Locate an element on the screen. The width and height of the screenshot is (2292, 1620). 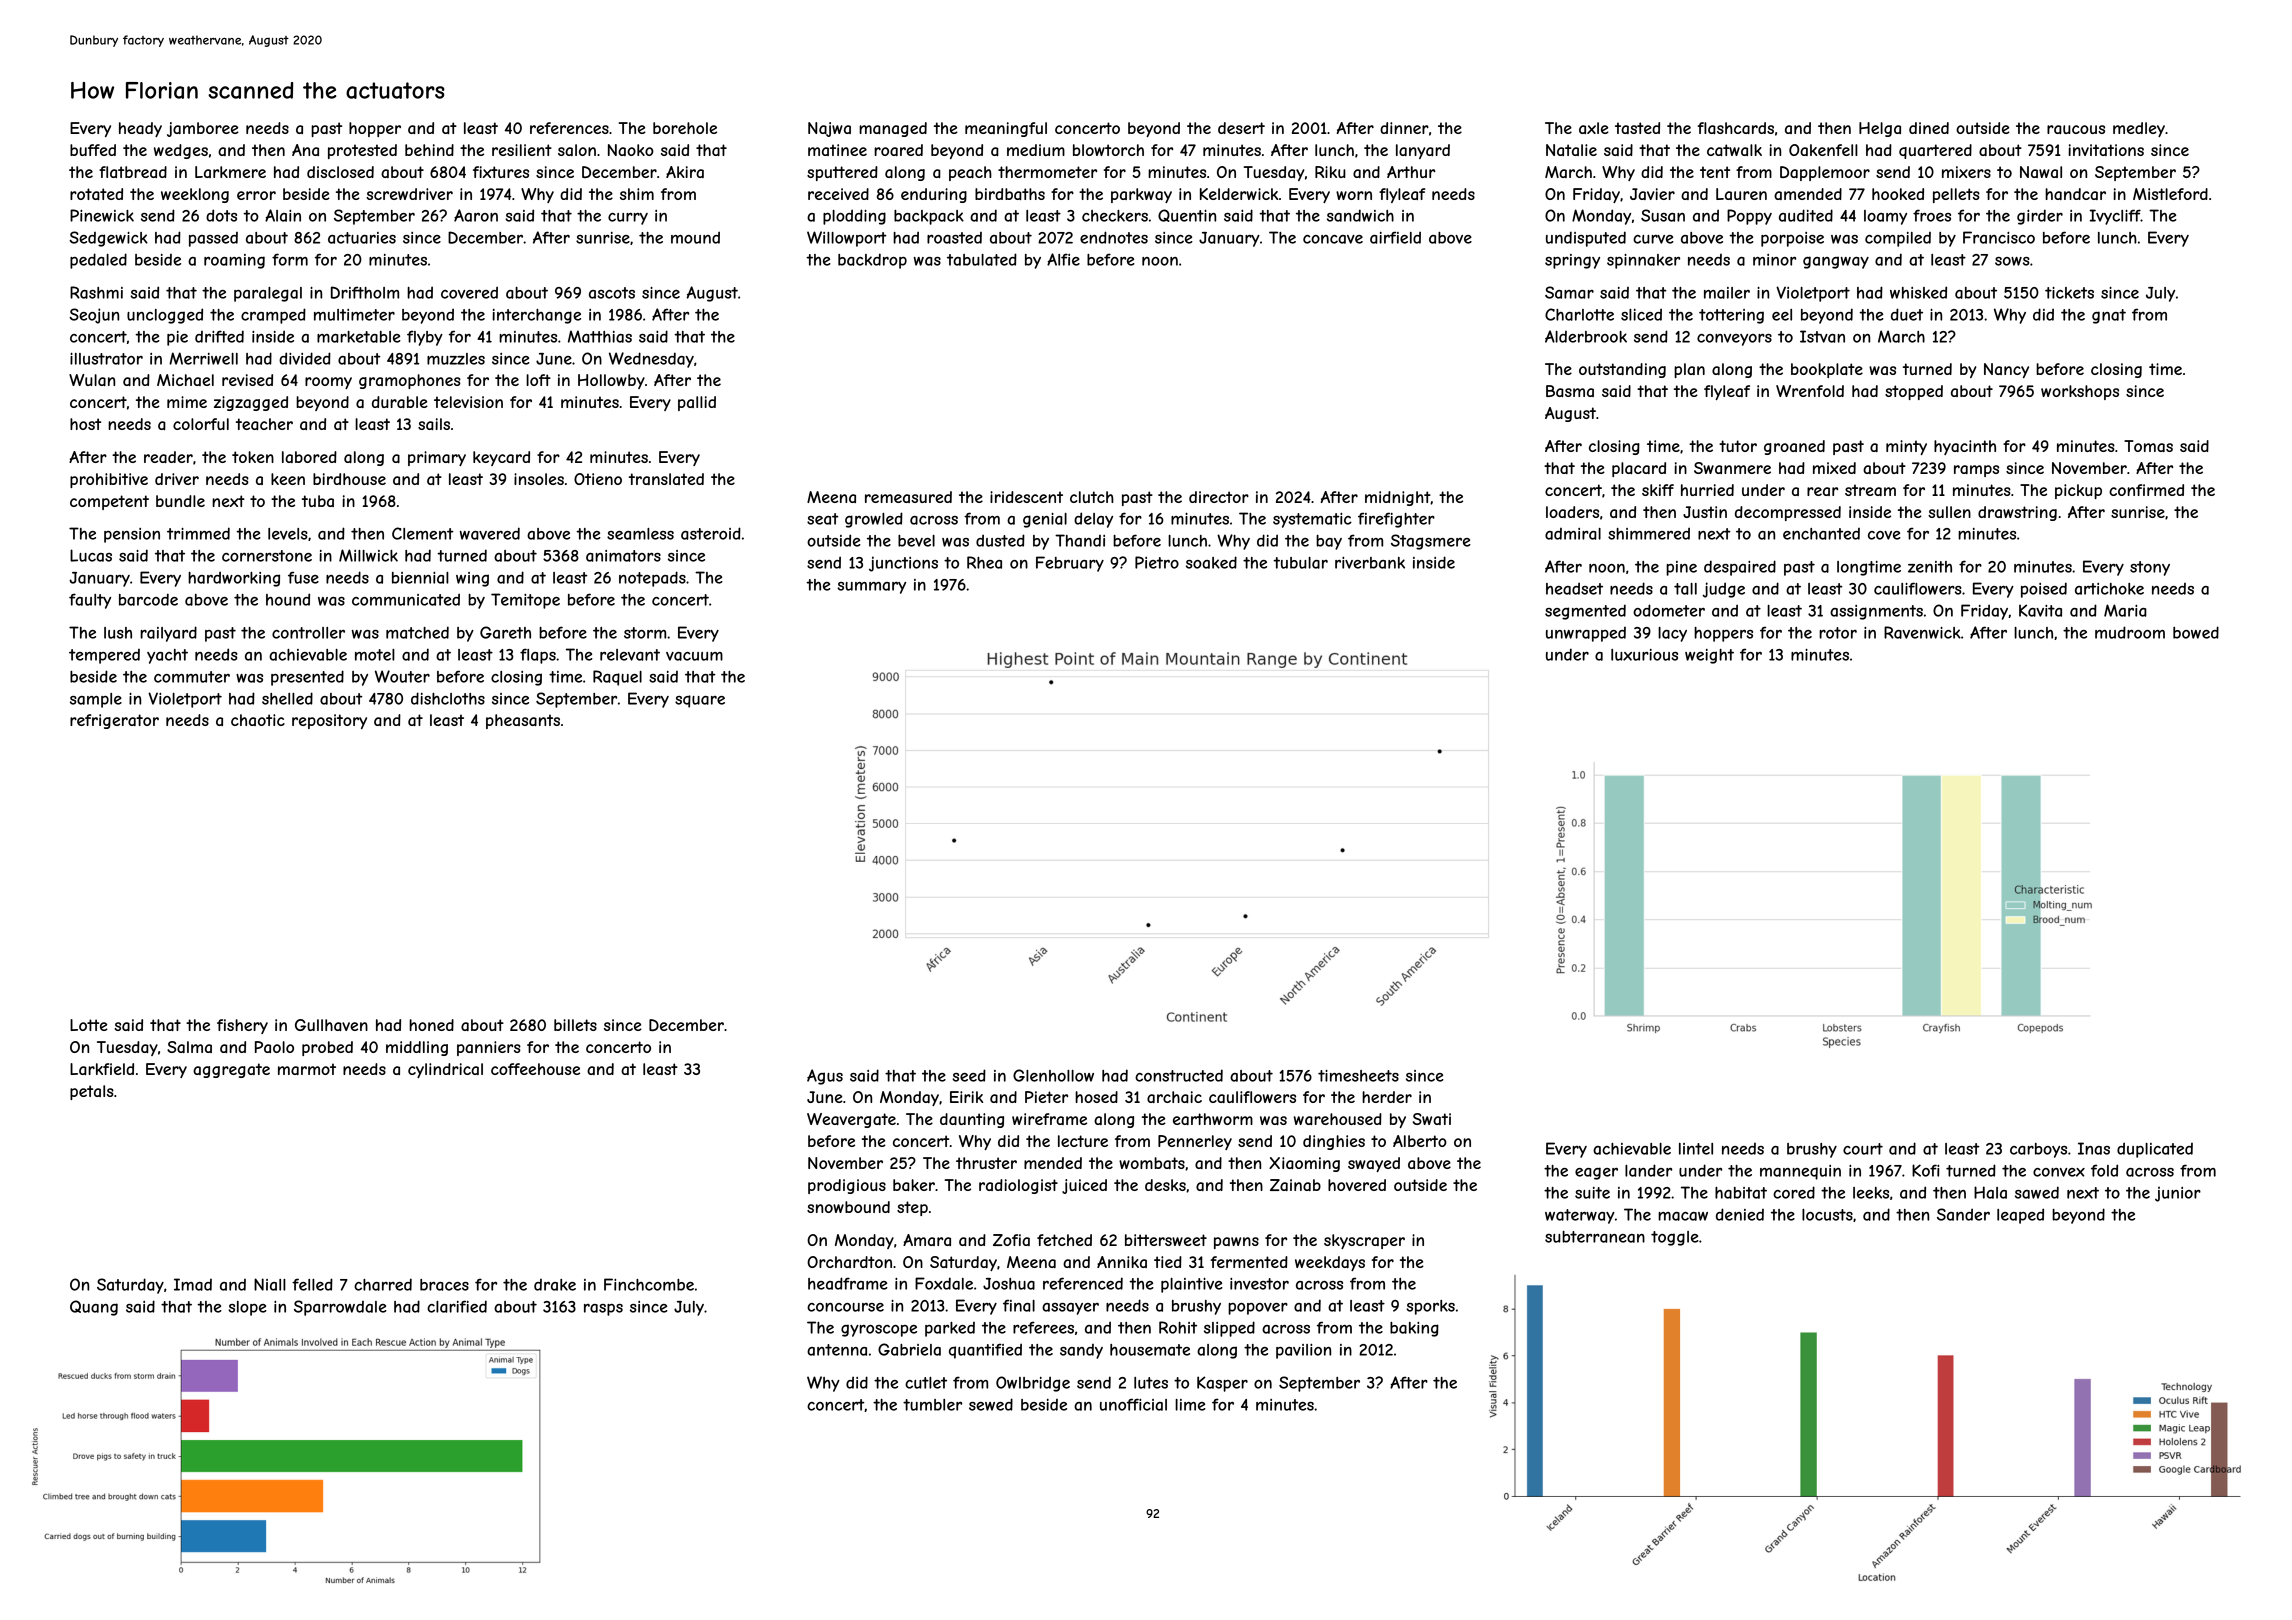
airfield is located at coordinates (1395, 237).
